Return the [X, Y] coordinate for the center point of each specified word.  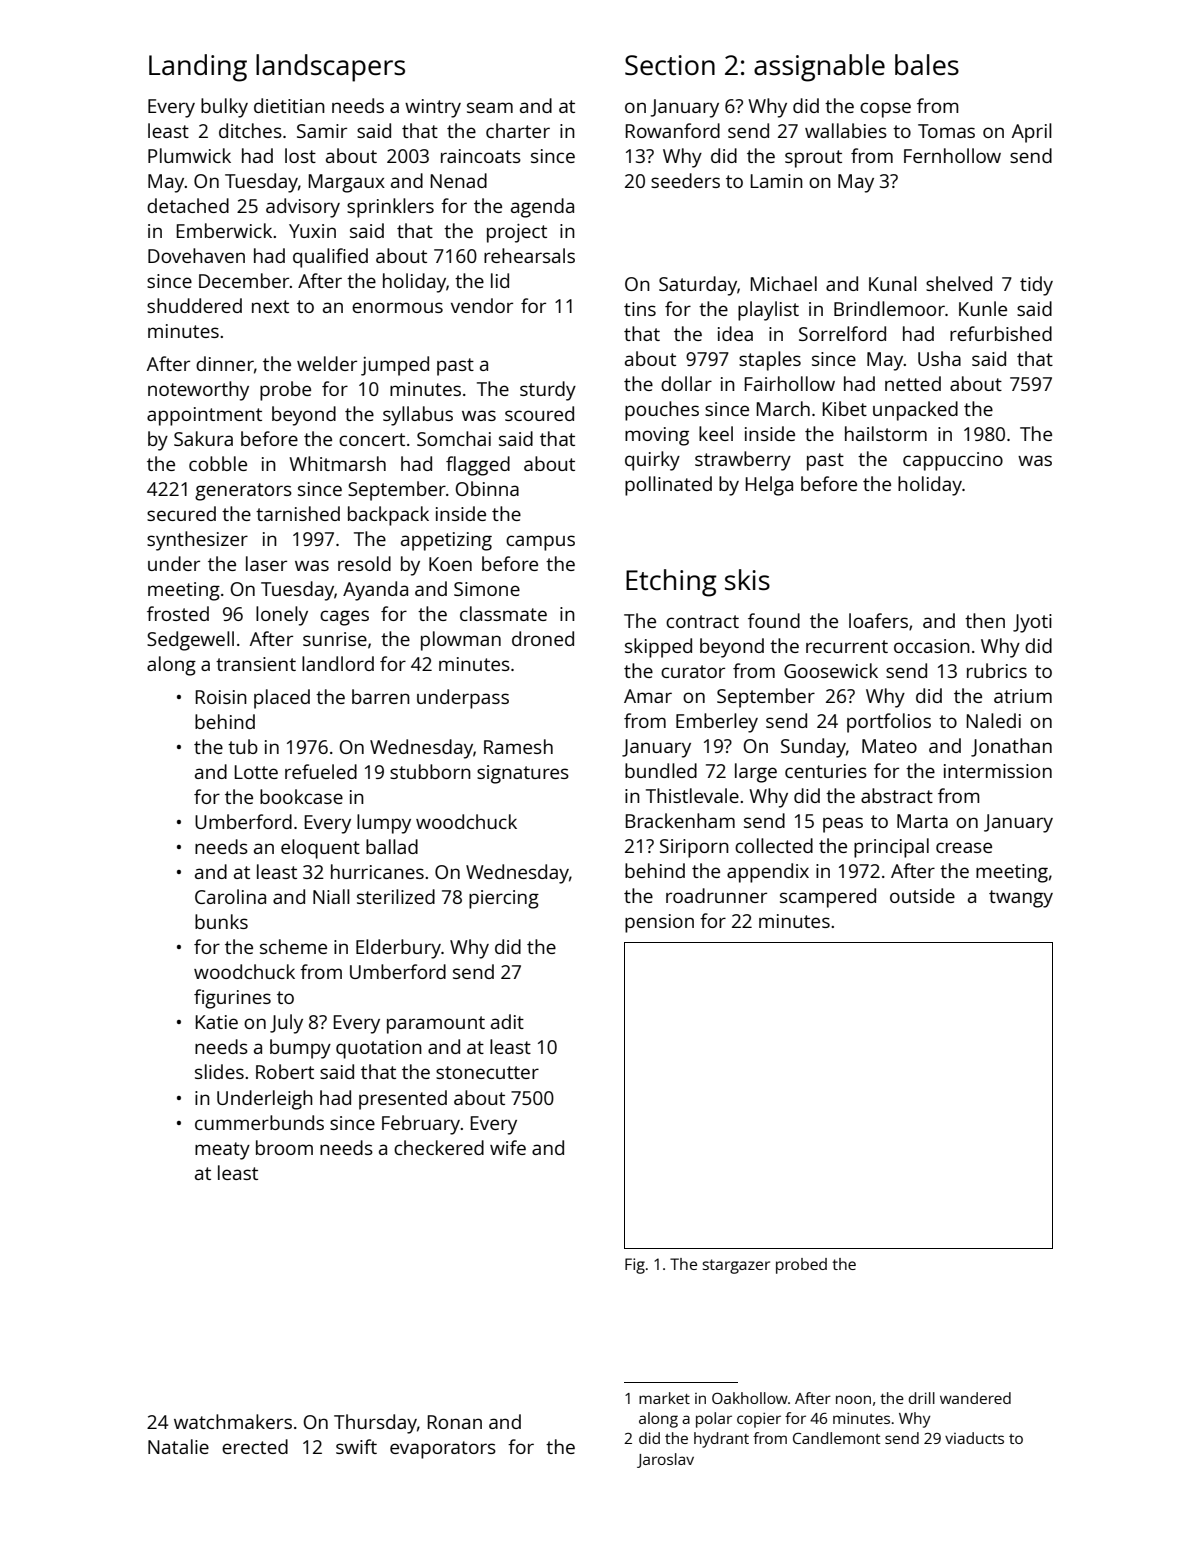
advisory [303, 208]
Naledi [994, 720]
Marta [922, 821]
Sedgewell [190, 641]
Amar [648, 696]
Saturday [698, 286]
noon [853, 1399]
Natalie [178, 1446]
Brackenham [680, 820]
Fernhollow [952, 155]
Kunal [893, 283]
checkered [439, 1147]
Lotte [256, 772]
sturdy [548, 391]
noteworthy [198, 391]
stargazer [736, 1266]
